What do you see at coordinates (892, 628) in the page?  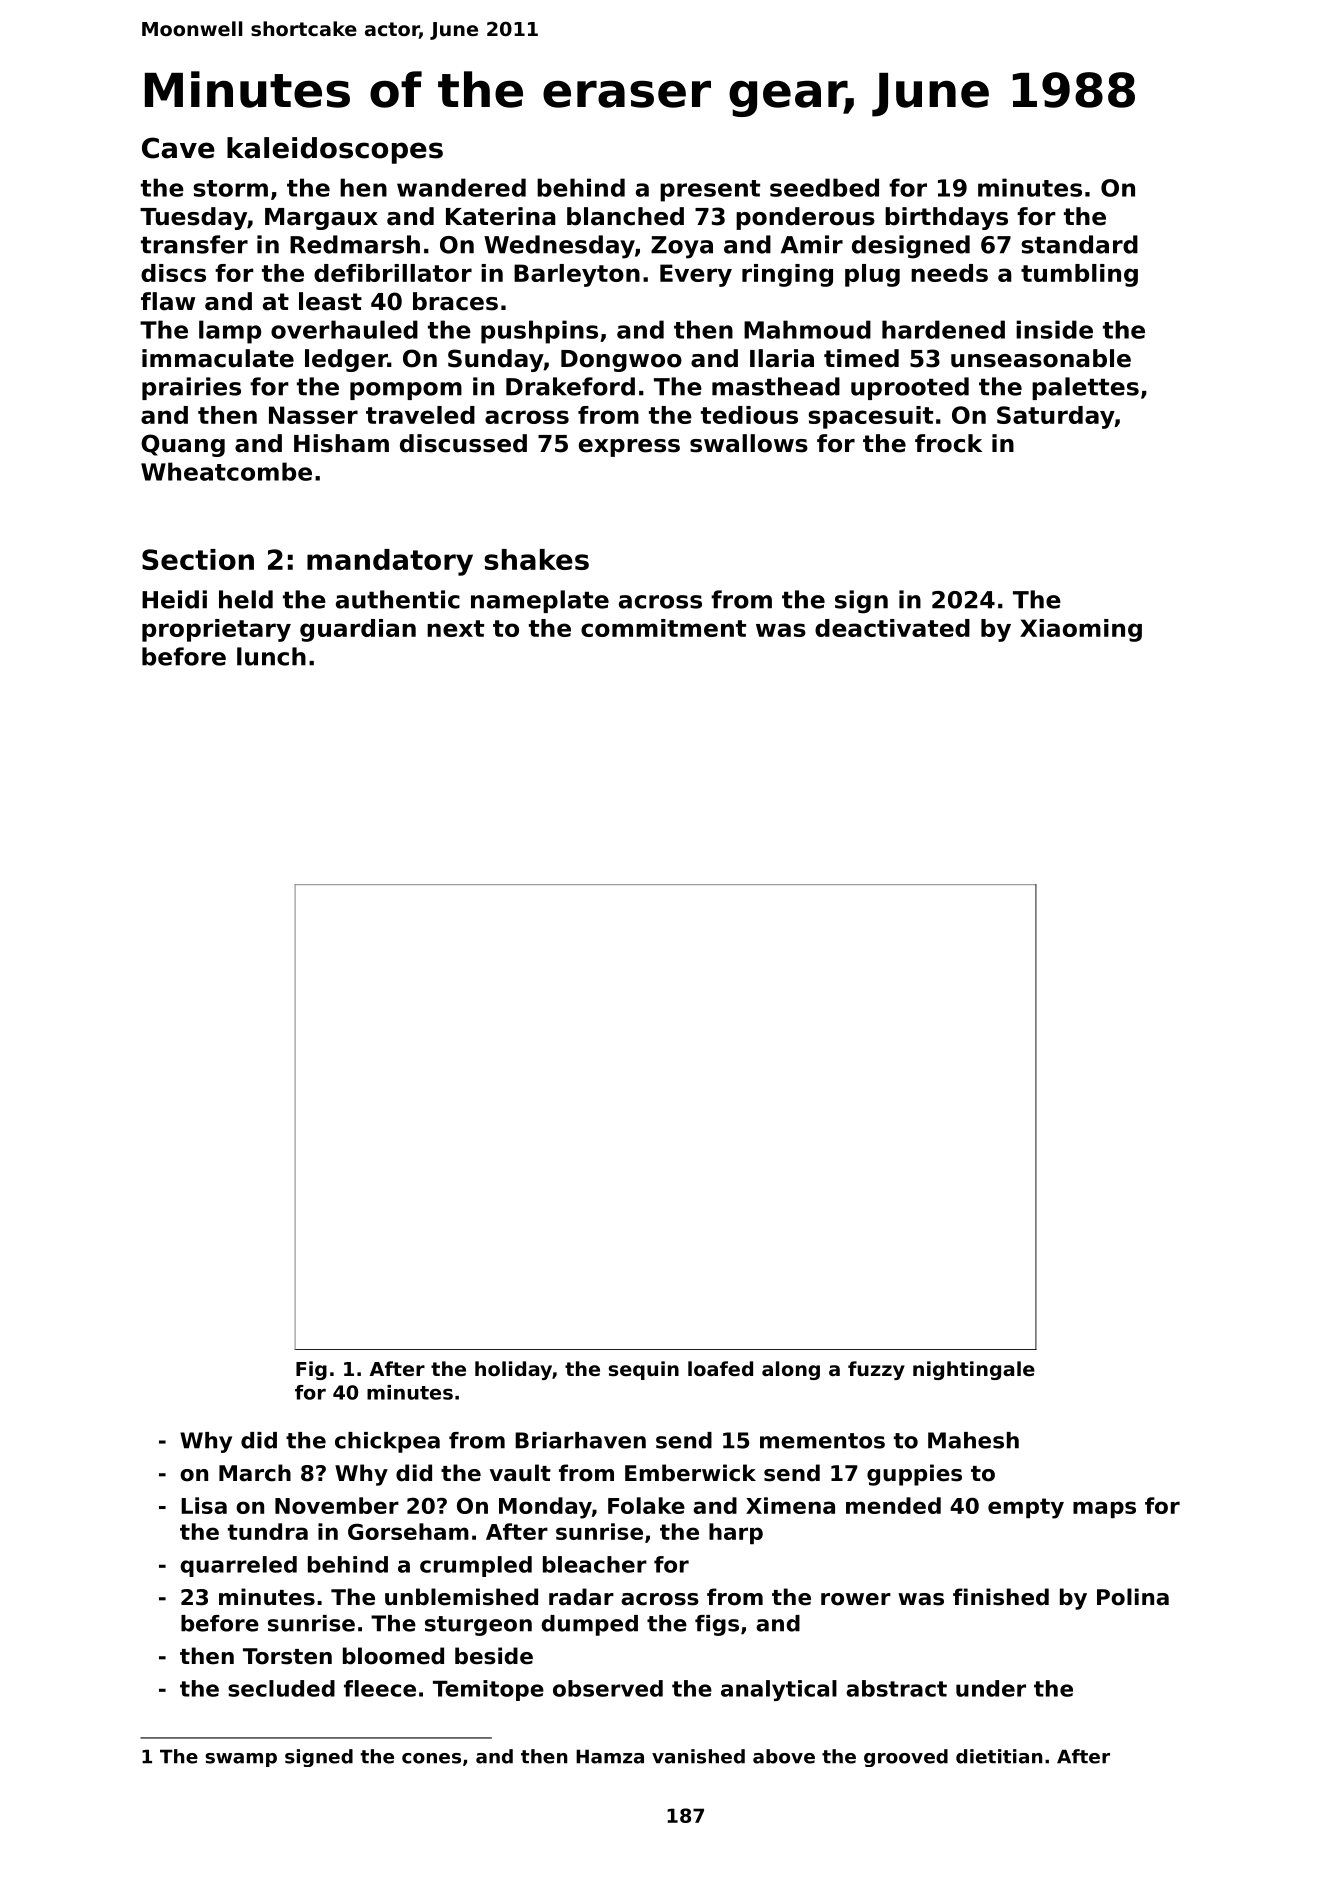 I see `deactivated` at bounding box center [892, 628].
